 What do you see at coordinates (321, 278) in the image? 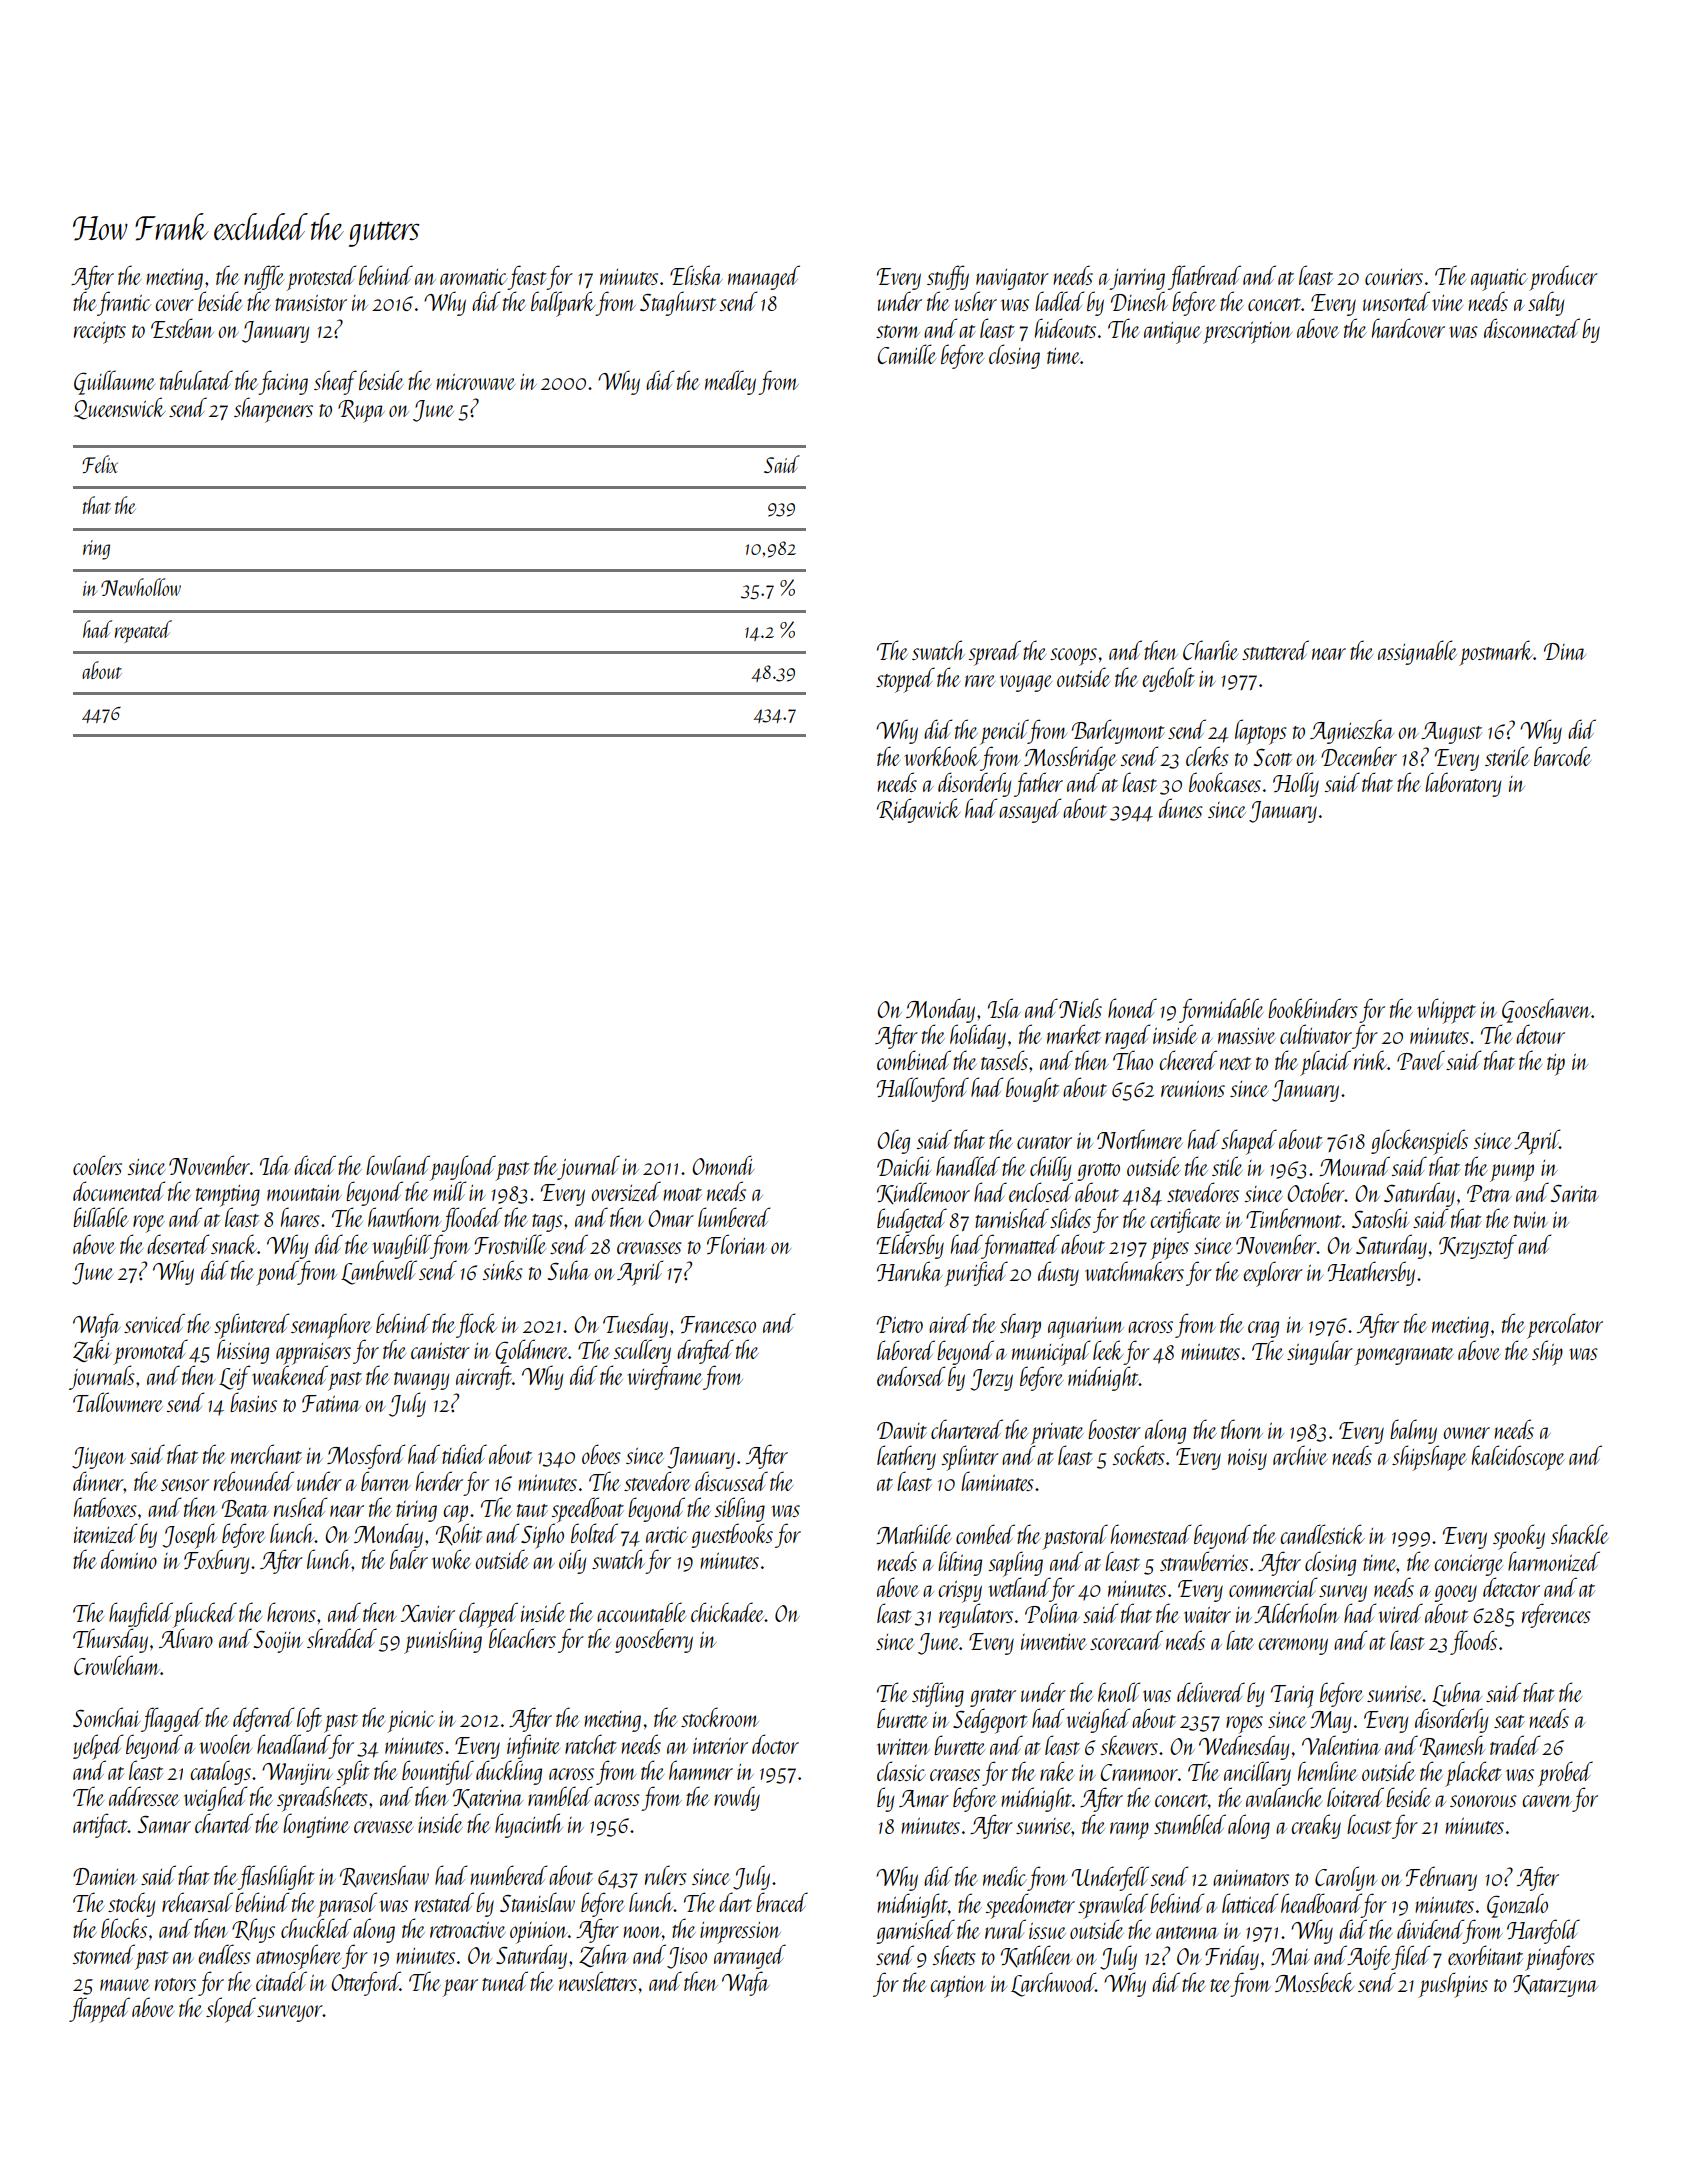
I see `protested` at bounding box center [321, 278].
